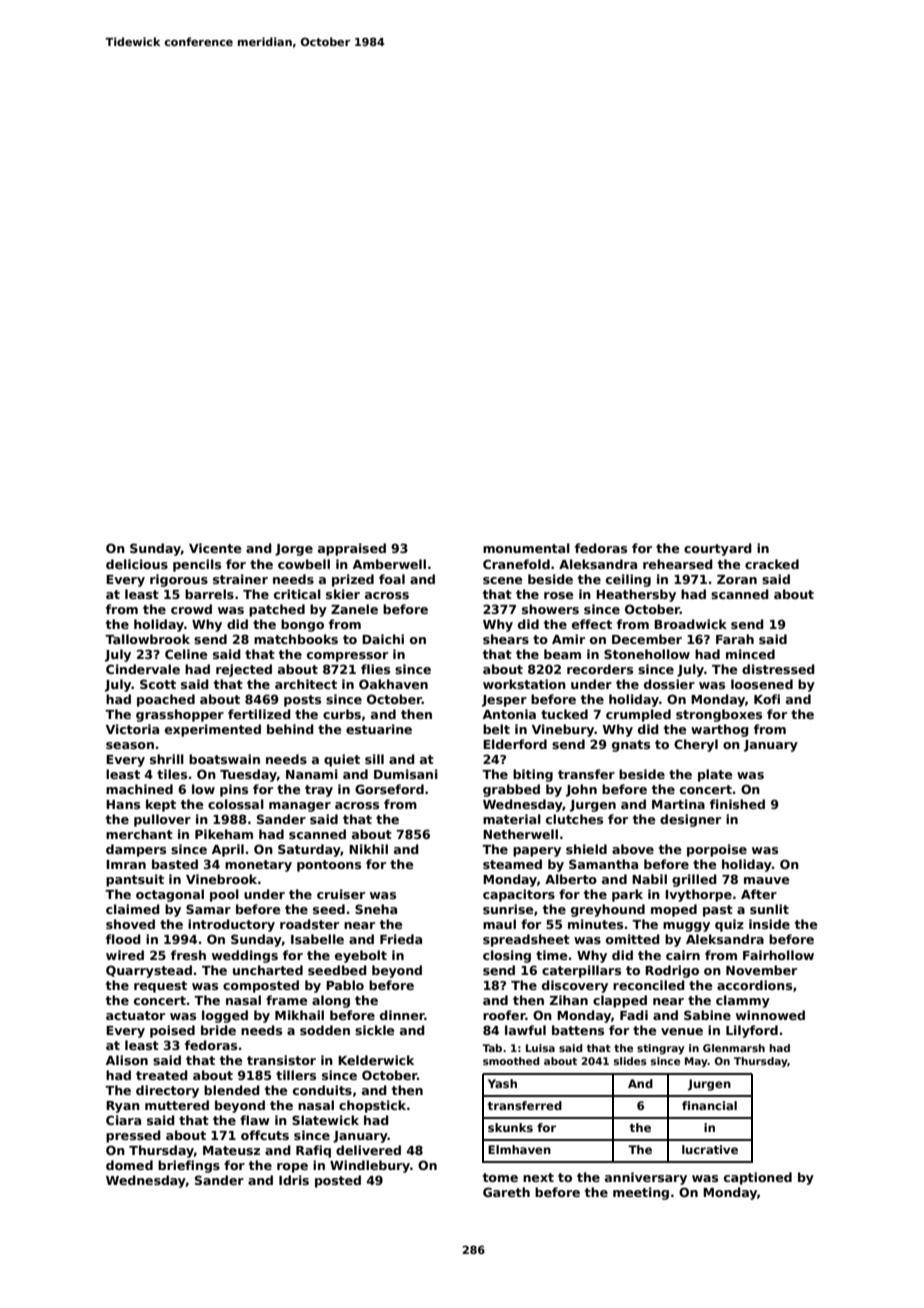 This screenshot has height=1308, width=924. Describe the element at coordinates (698, 895) in the screenshot. I see `Ivythorpe` at that location.
